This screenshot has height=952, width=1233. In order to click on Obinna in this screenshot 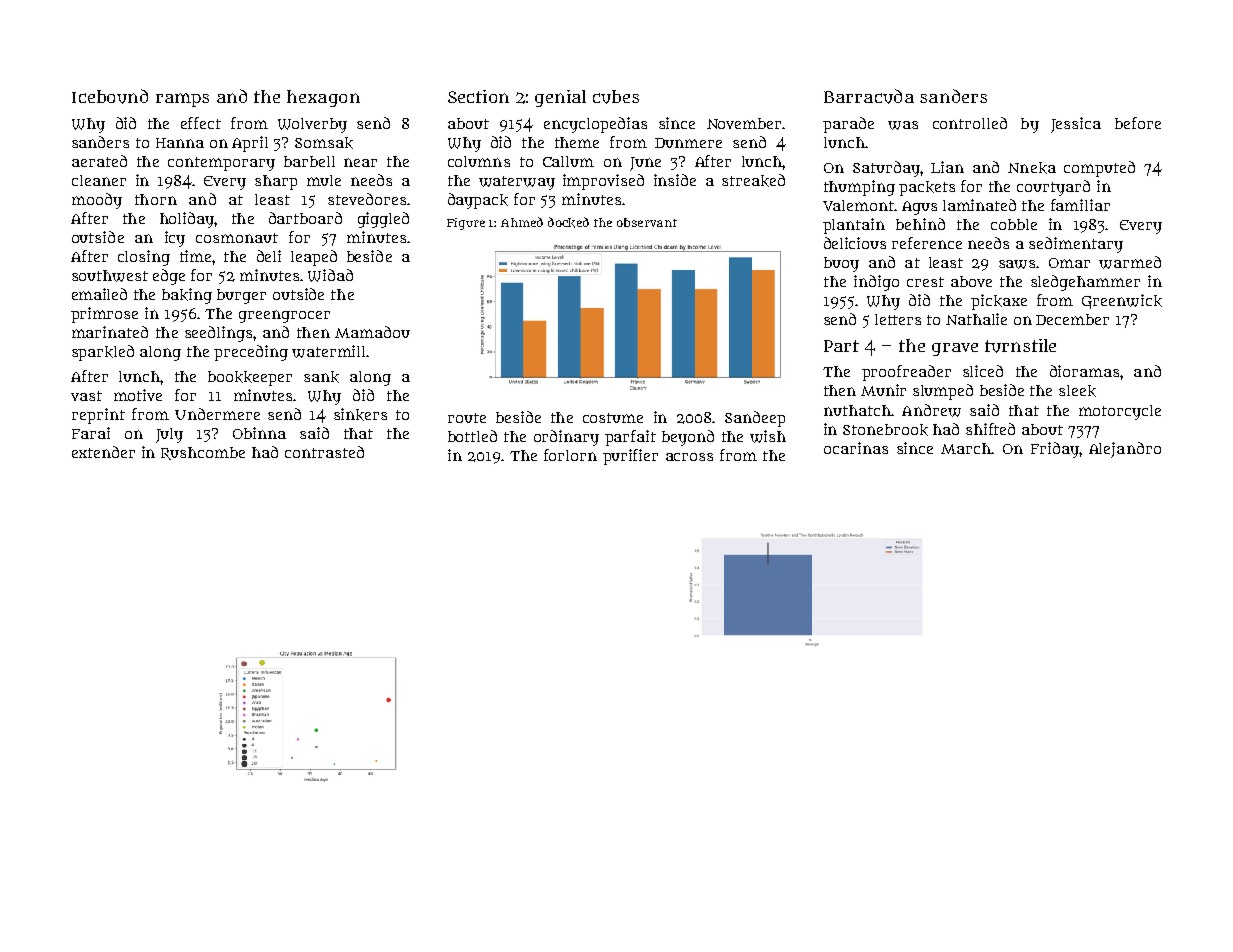, I will do `click(259, 433)`.
